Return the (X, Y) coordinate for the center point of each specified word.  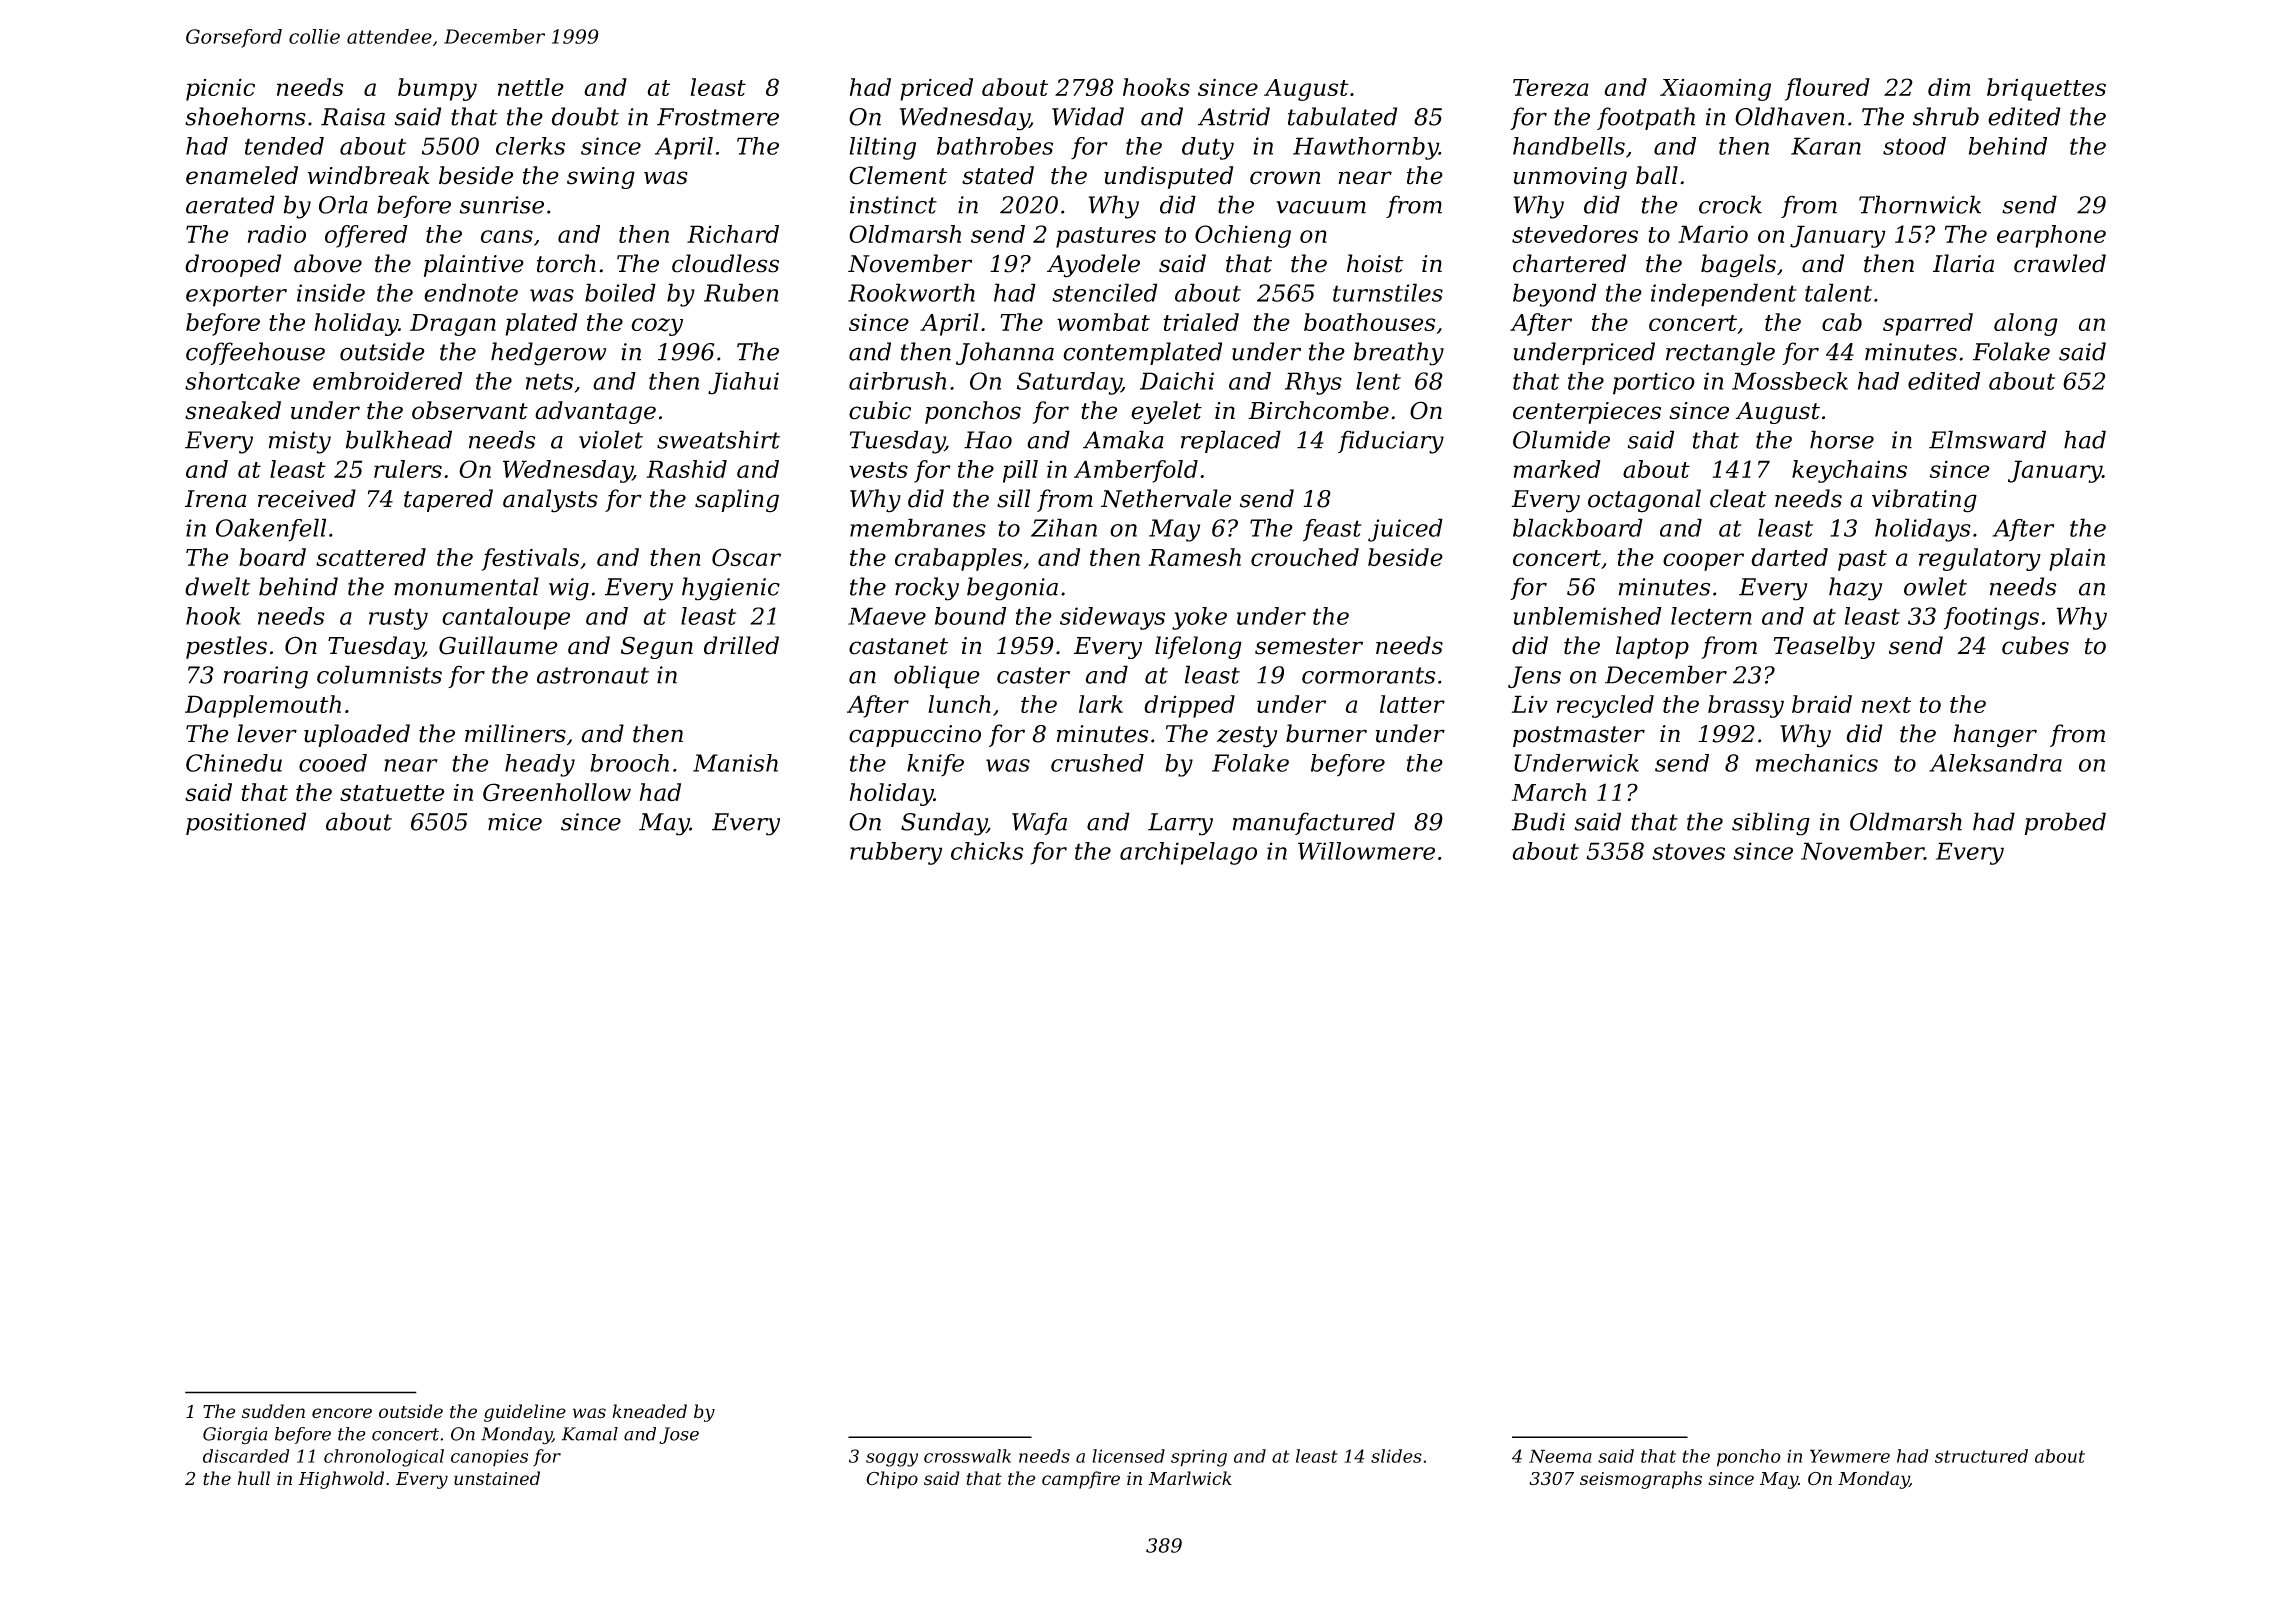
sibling (1771, 824)
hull (254, 1478)
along (2026, 324)
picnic (220, 89)
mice (515, 822)
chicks (987, 851)
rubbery (896, 853)
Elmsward (1987, 439)
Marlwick (1190, 1478)
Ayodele (1093, 266)
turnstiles (1388, 292)
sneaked (233, 410)
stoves (1688, 851)
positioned (246, 823)
